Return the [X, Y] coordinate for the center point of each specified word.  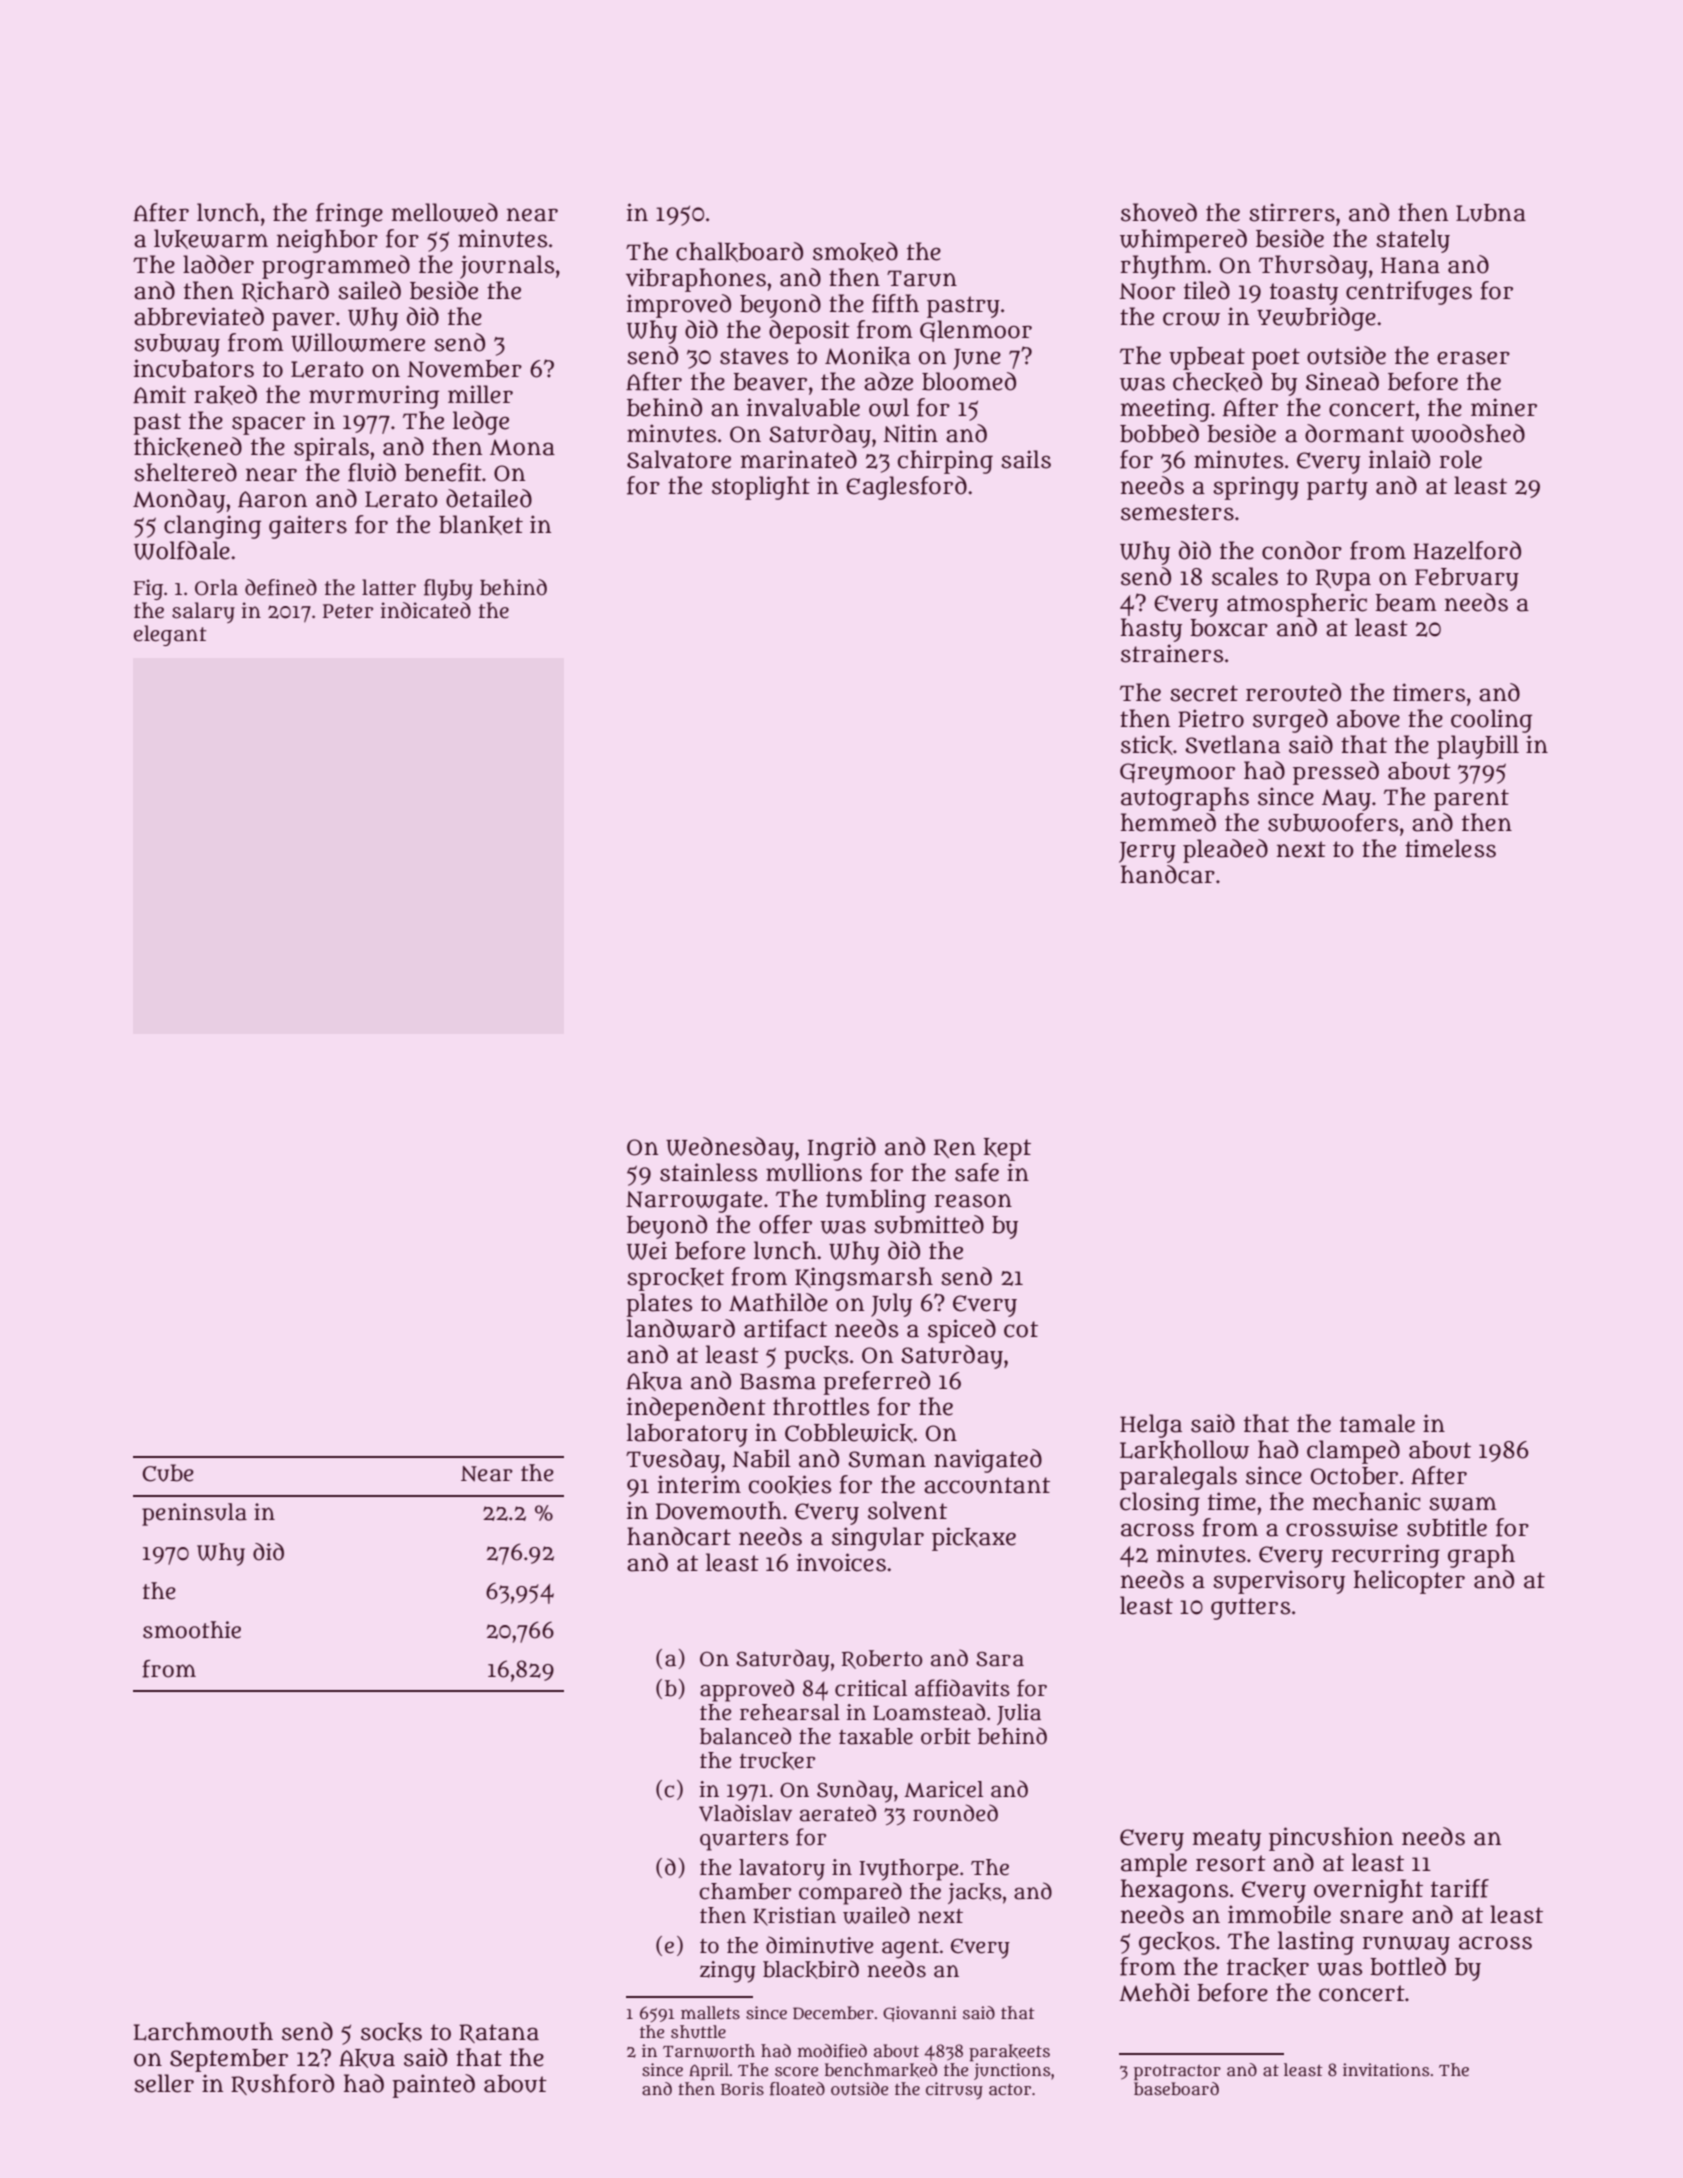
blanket [481, 525]
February [1467, 579]
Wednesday [730, 1149]
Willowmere [358, 342]
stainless [708, 1172]
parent [1471, 800]
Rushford [282, 2084]
